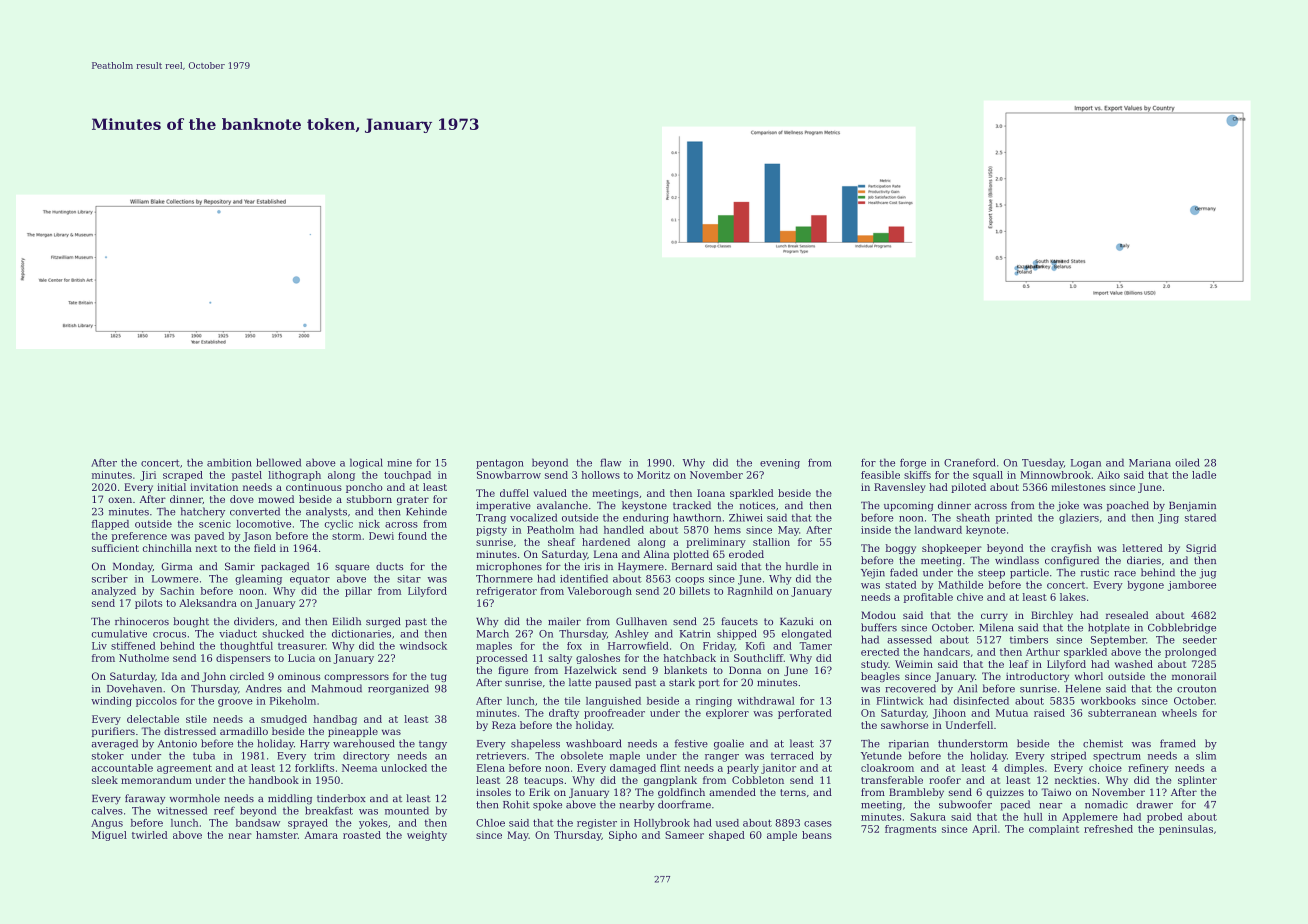  Describe the element at coordinates (119, 633) in the image. I see `cumulative` at that location.
